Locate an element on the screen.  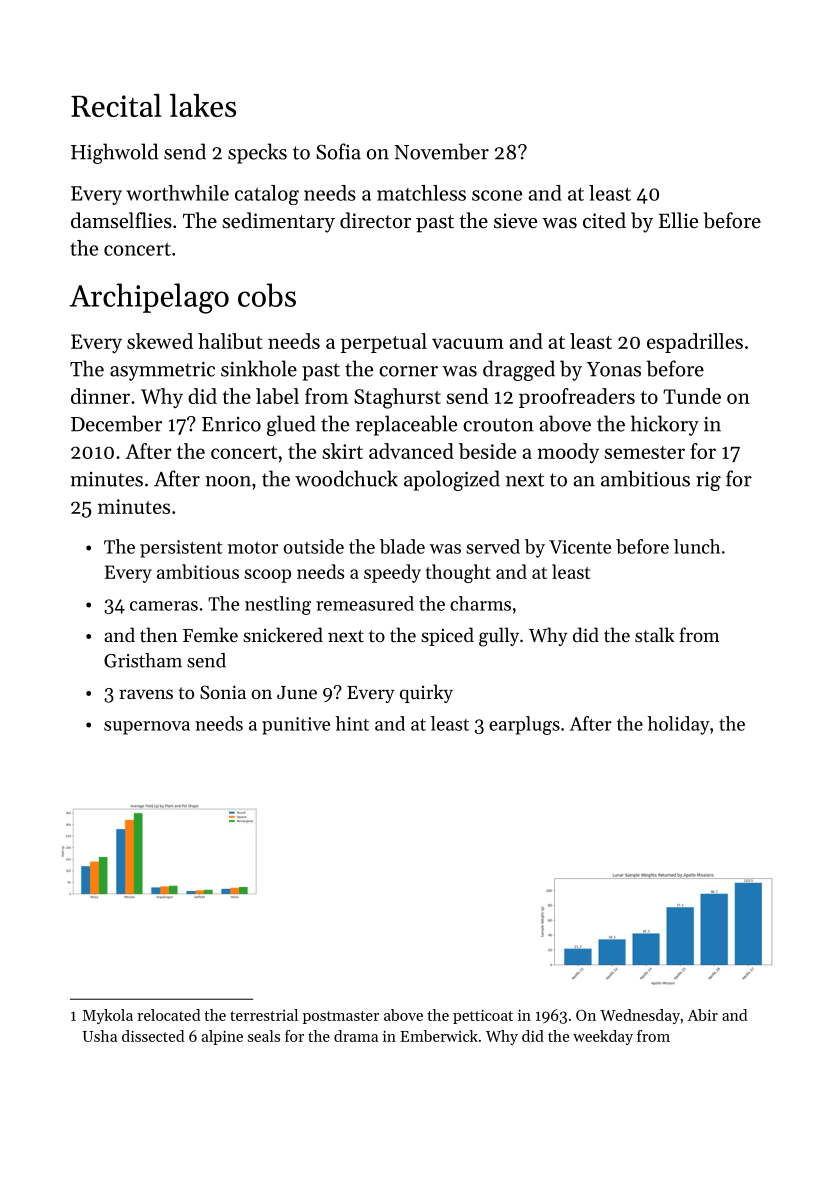
corner is located at coordinates (408, 371).
